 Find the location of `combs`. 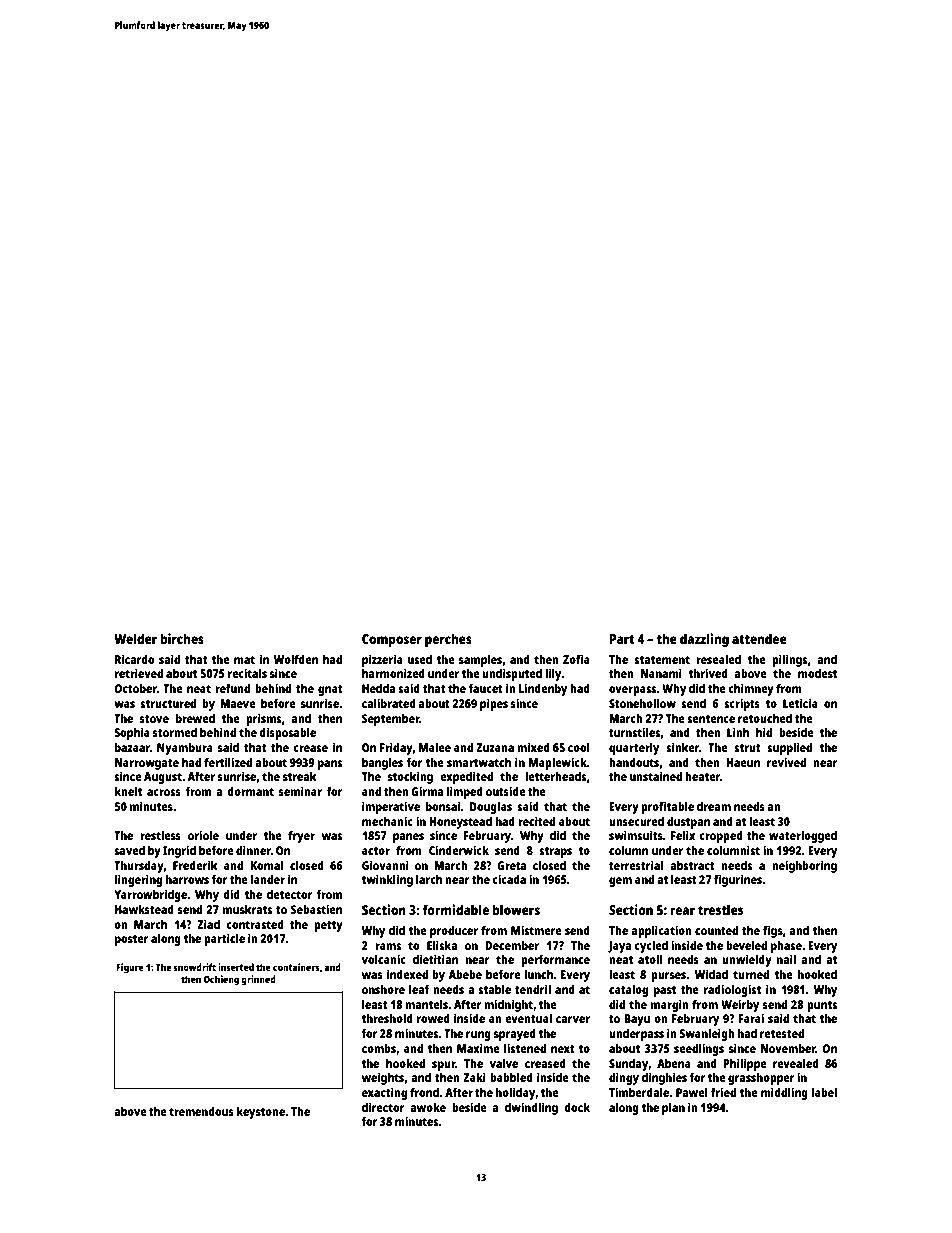

combs is located at coordinates (379, 1048).
